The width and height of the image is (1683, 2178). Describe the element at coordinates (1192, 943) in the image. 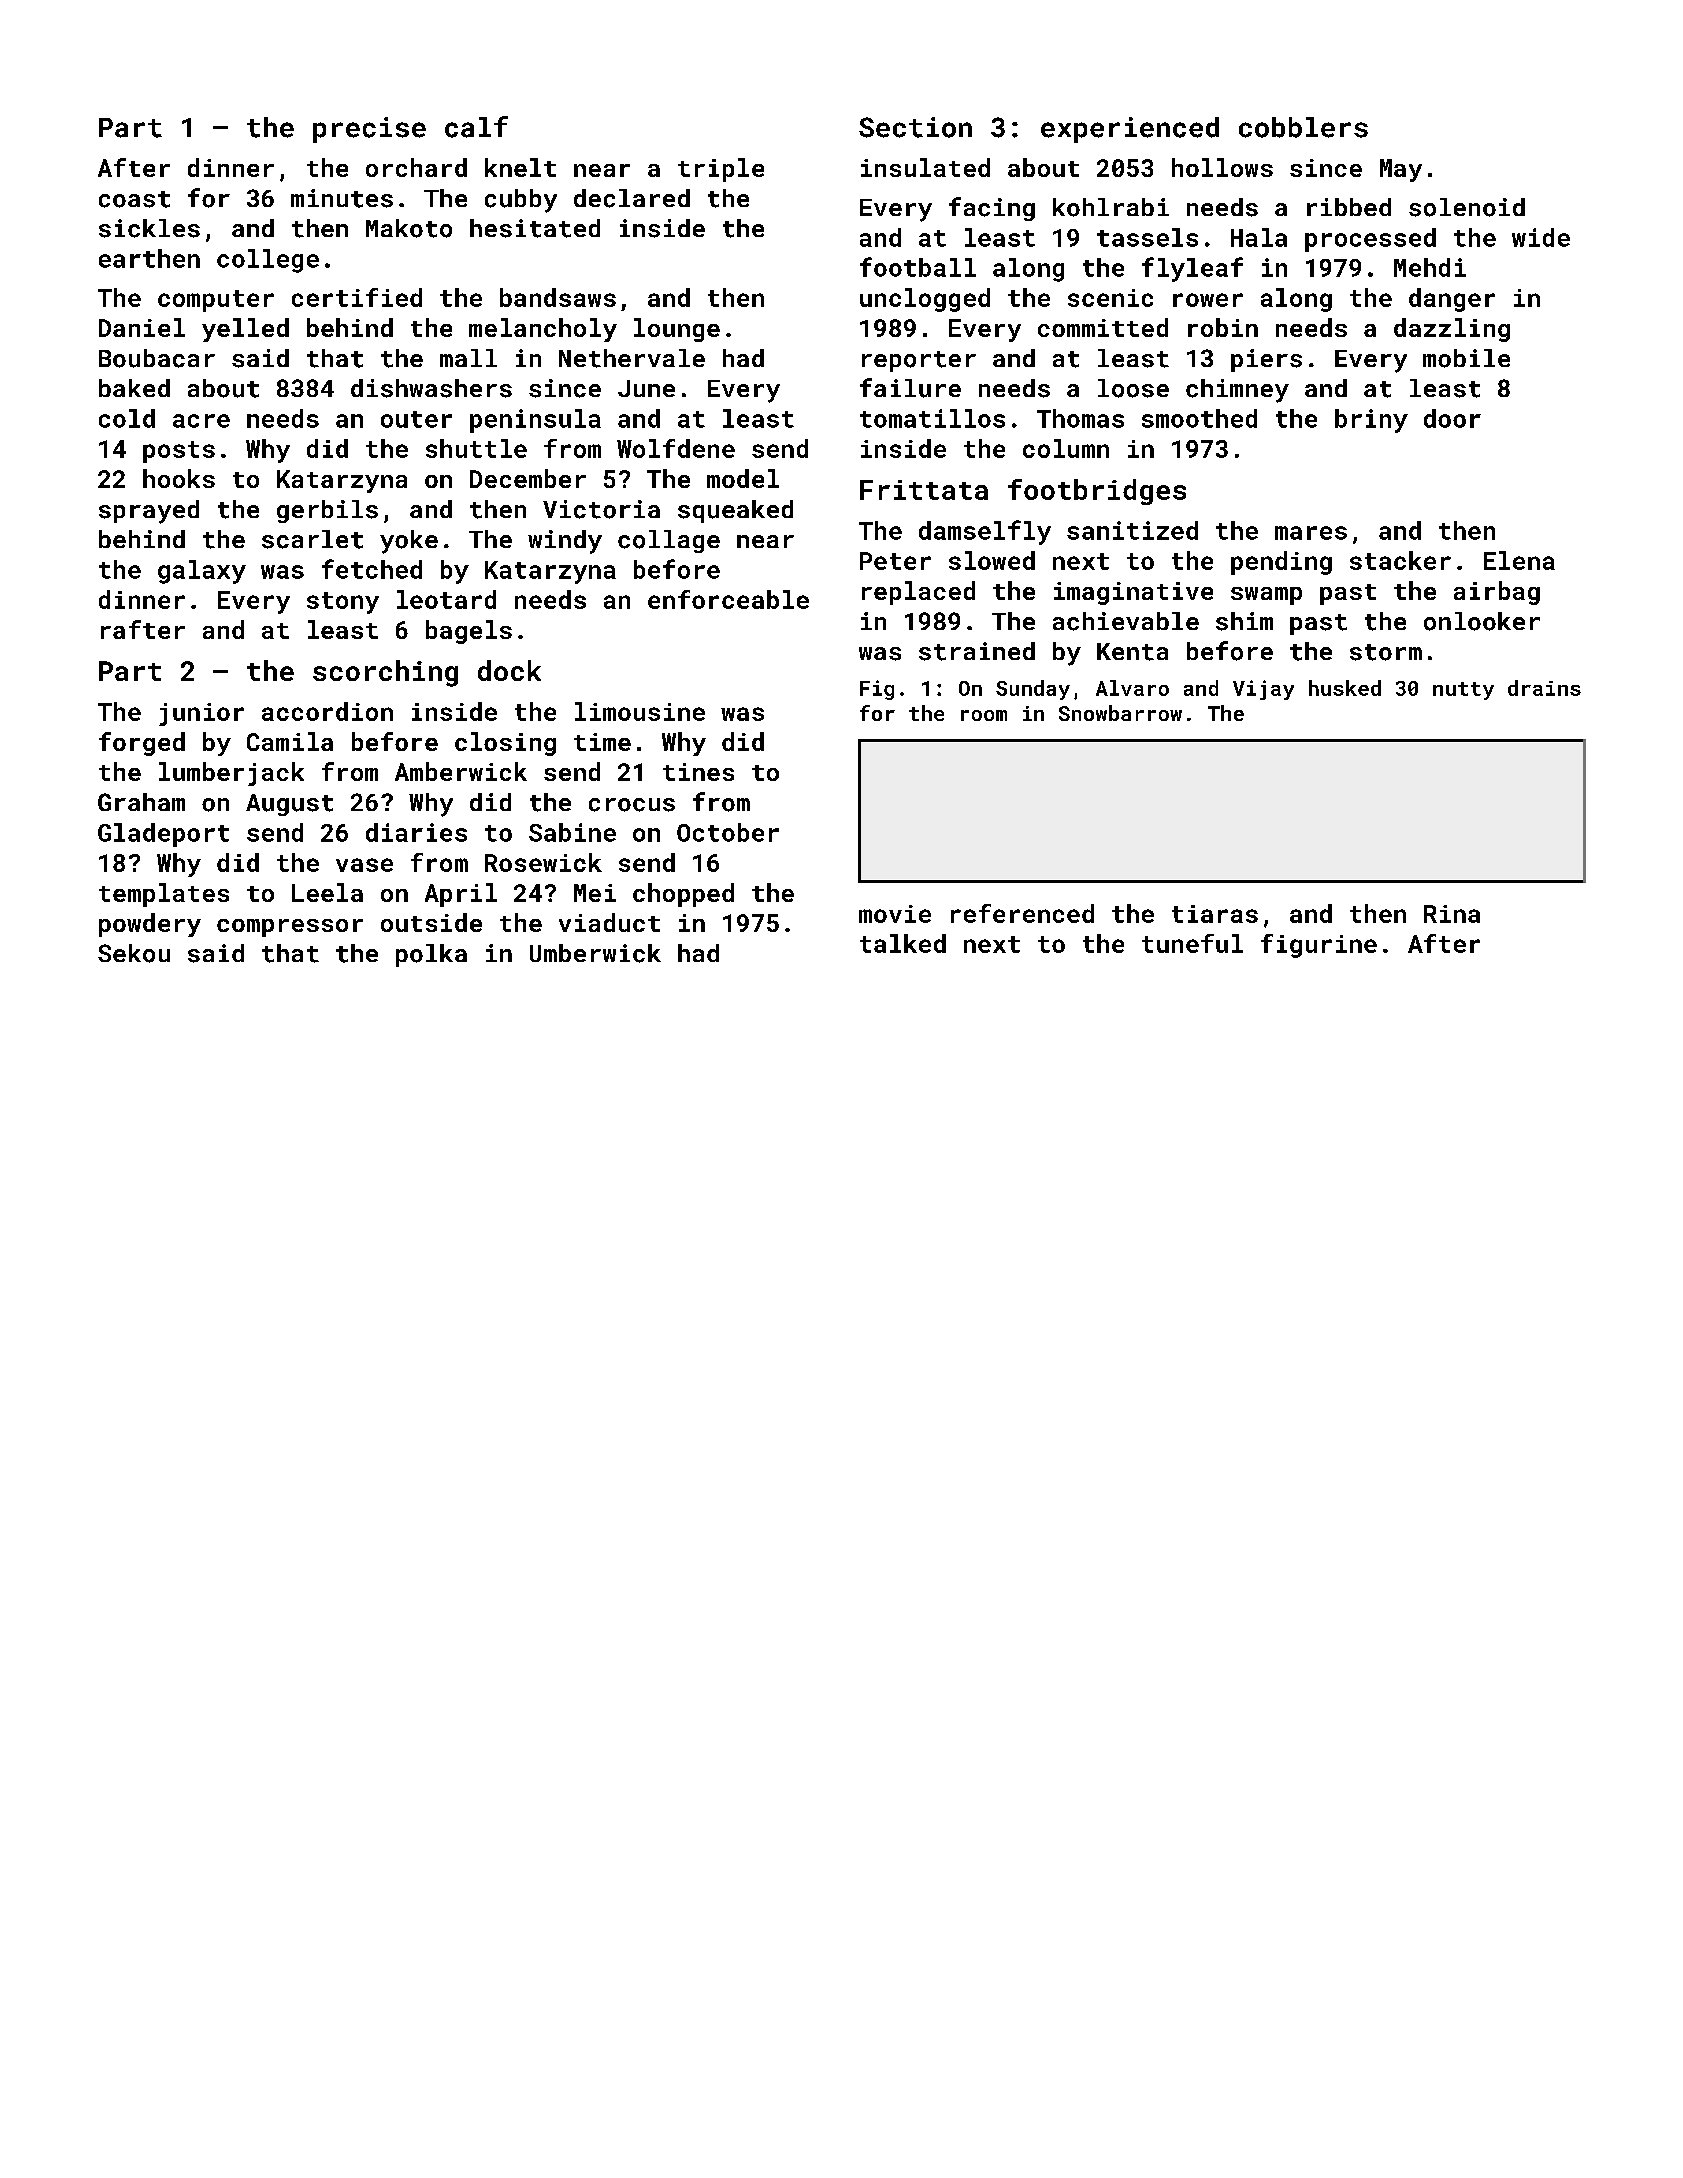

I see `tuneful` at that location.
